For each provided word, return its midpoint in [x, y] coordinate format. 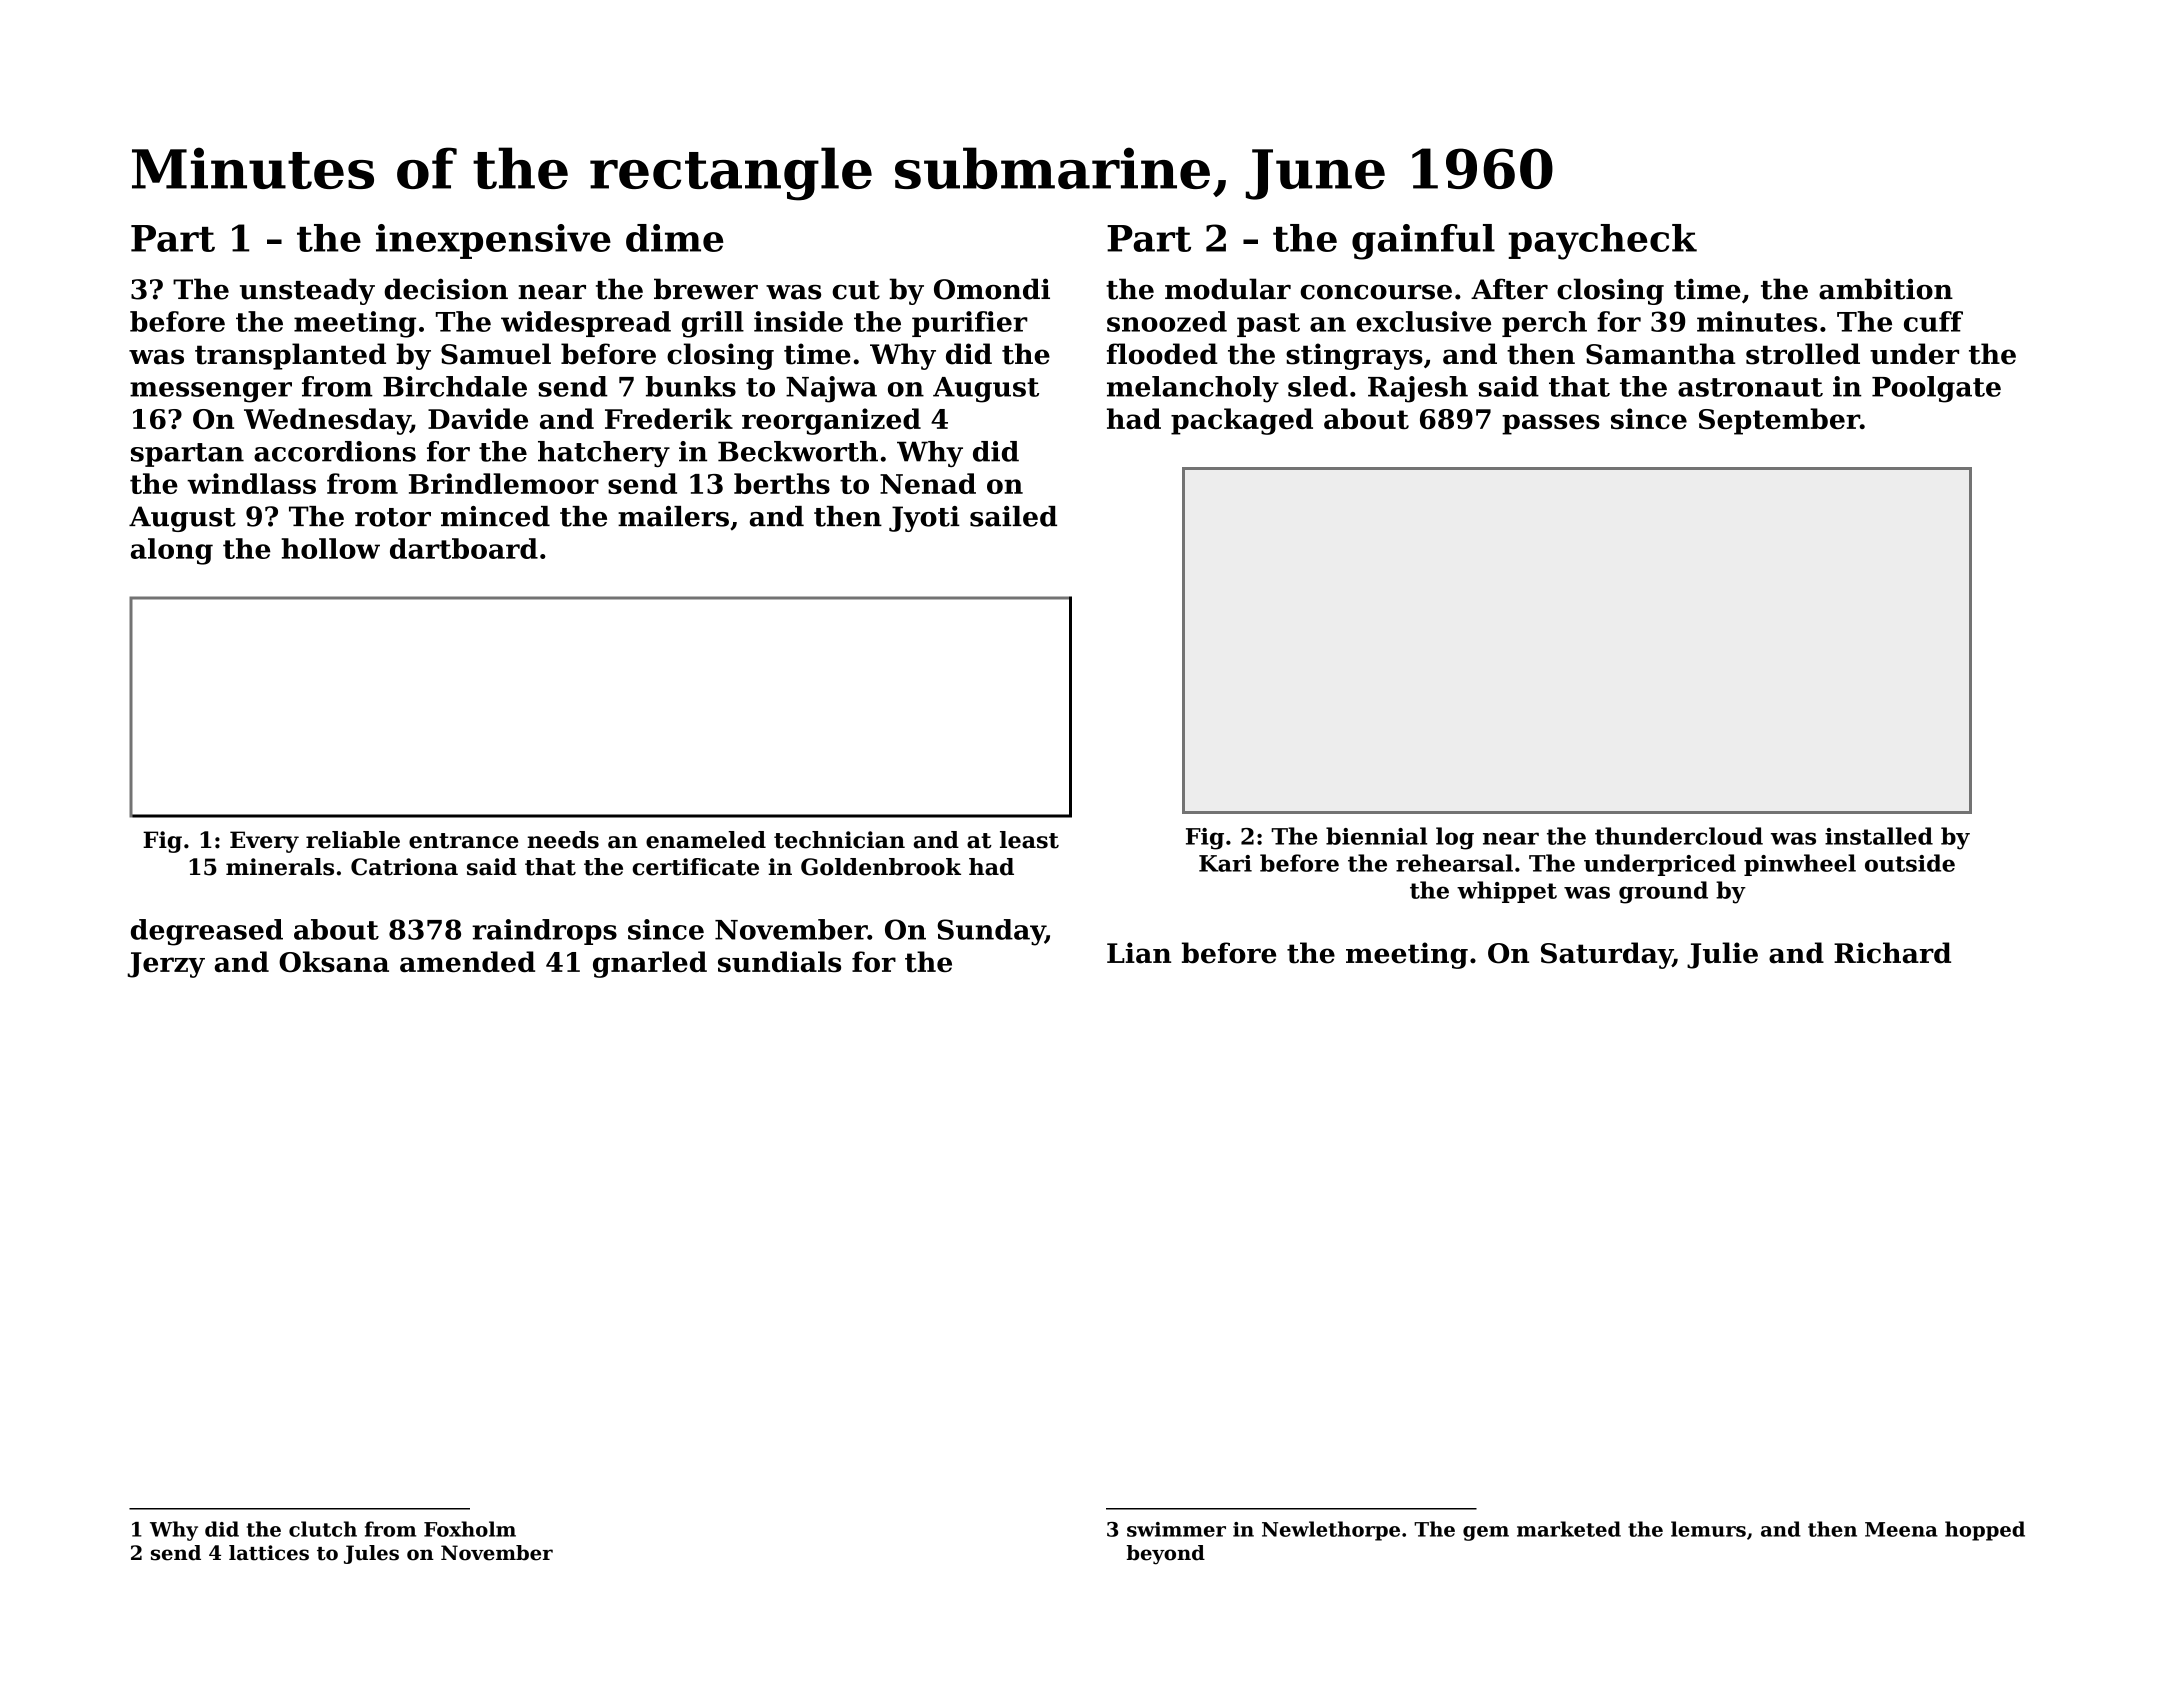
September [1779, 421]
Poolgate [1936, 389]
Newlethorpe [1331, 1531]
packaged [1242, 421]
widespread [586, 324]
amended [467, 961]
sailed [1013, 516]
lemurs [1708, 1529]
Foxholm [470, 1529]
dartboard [464, 548]
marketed [1569, 1529]
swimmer [1176, 1529]
